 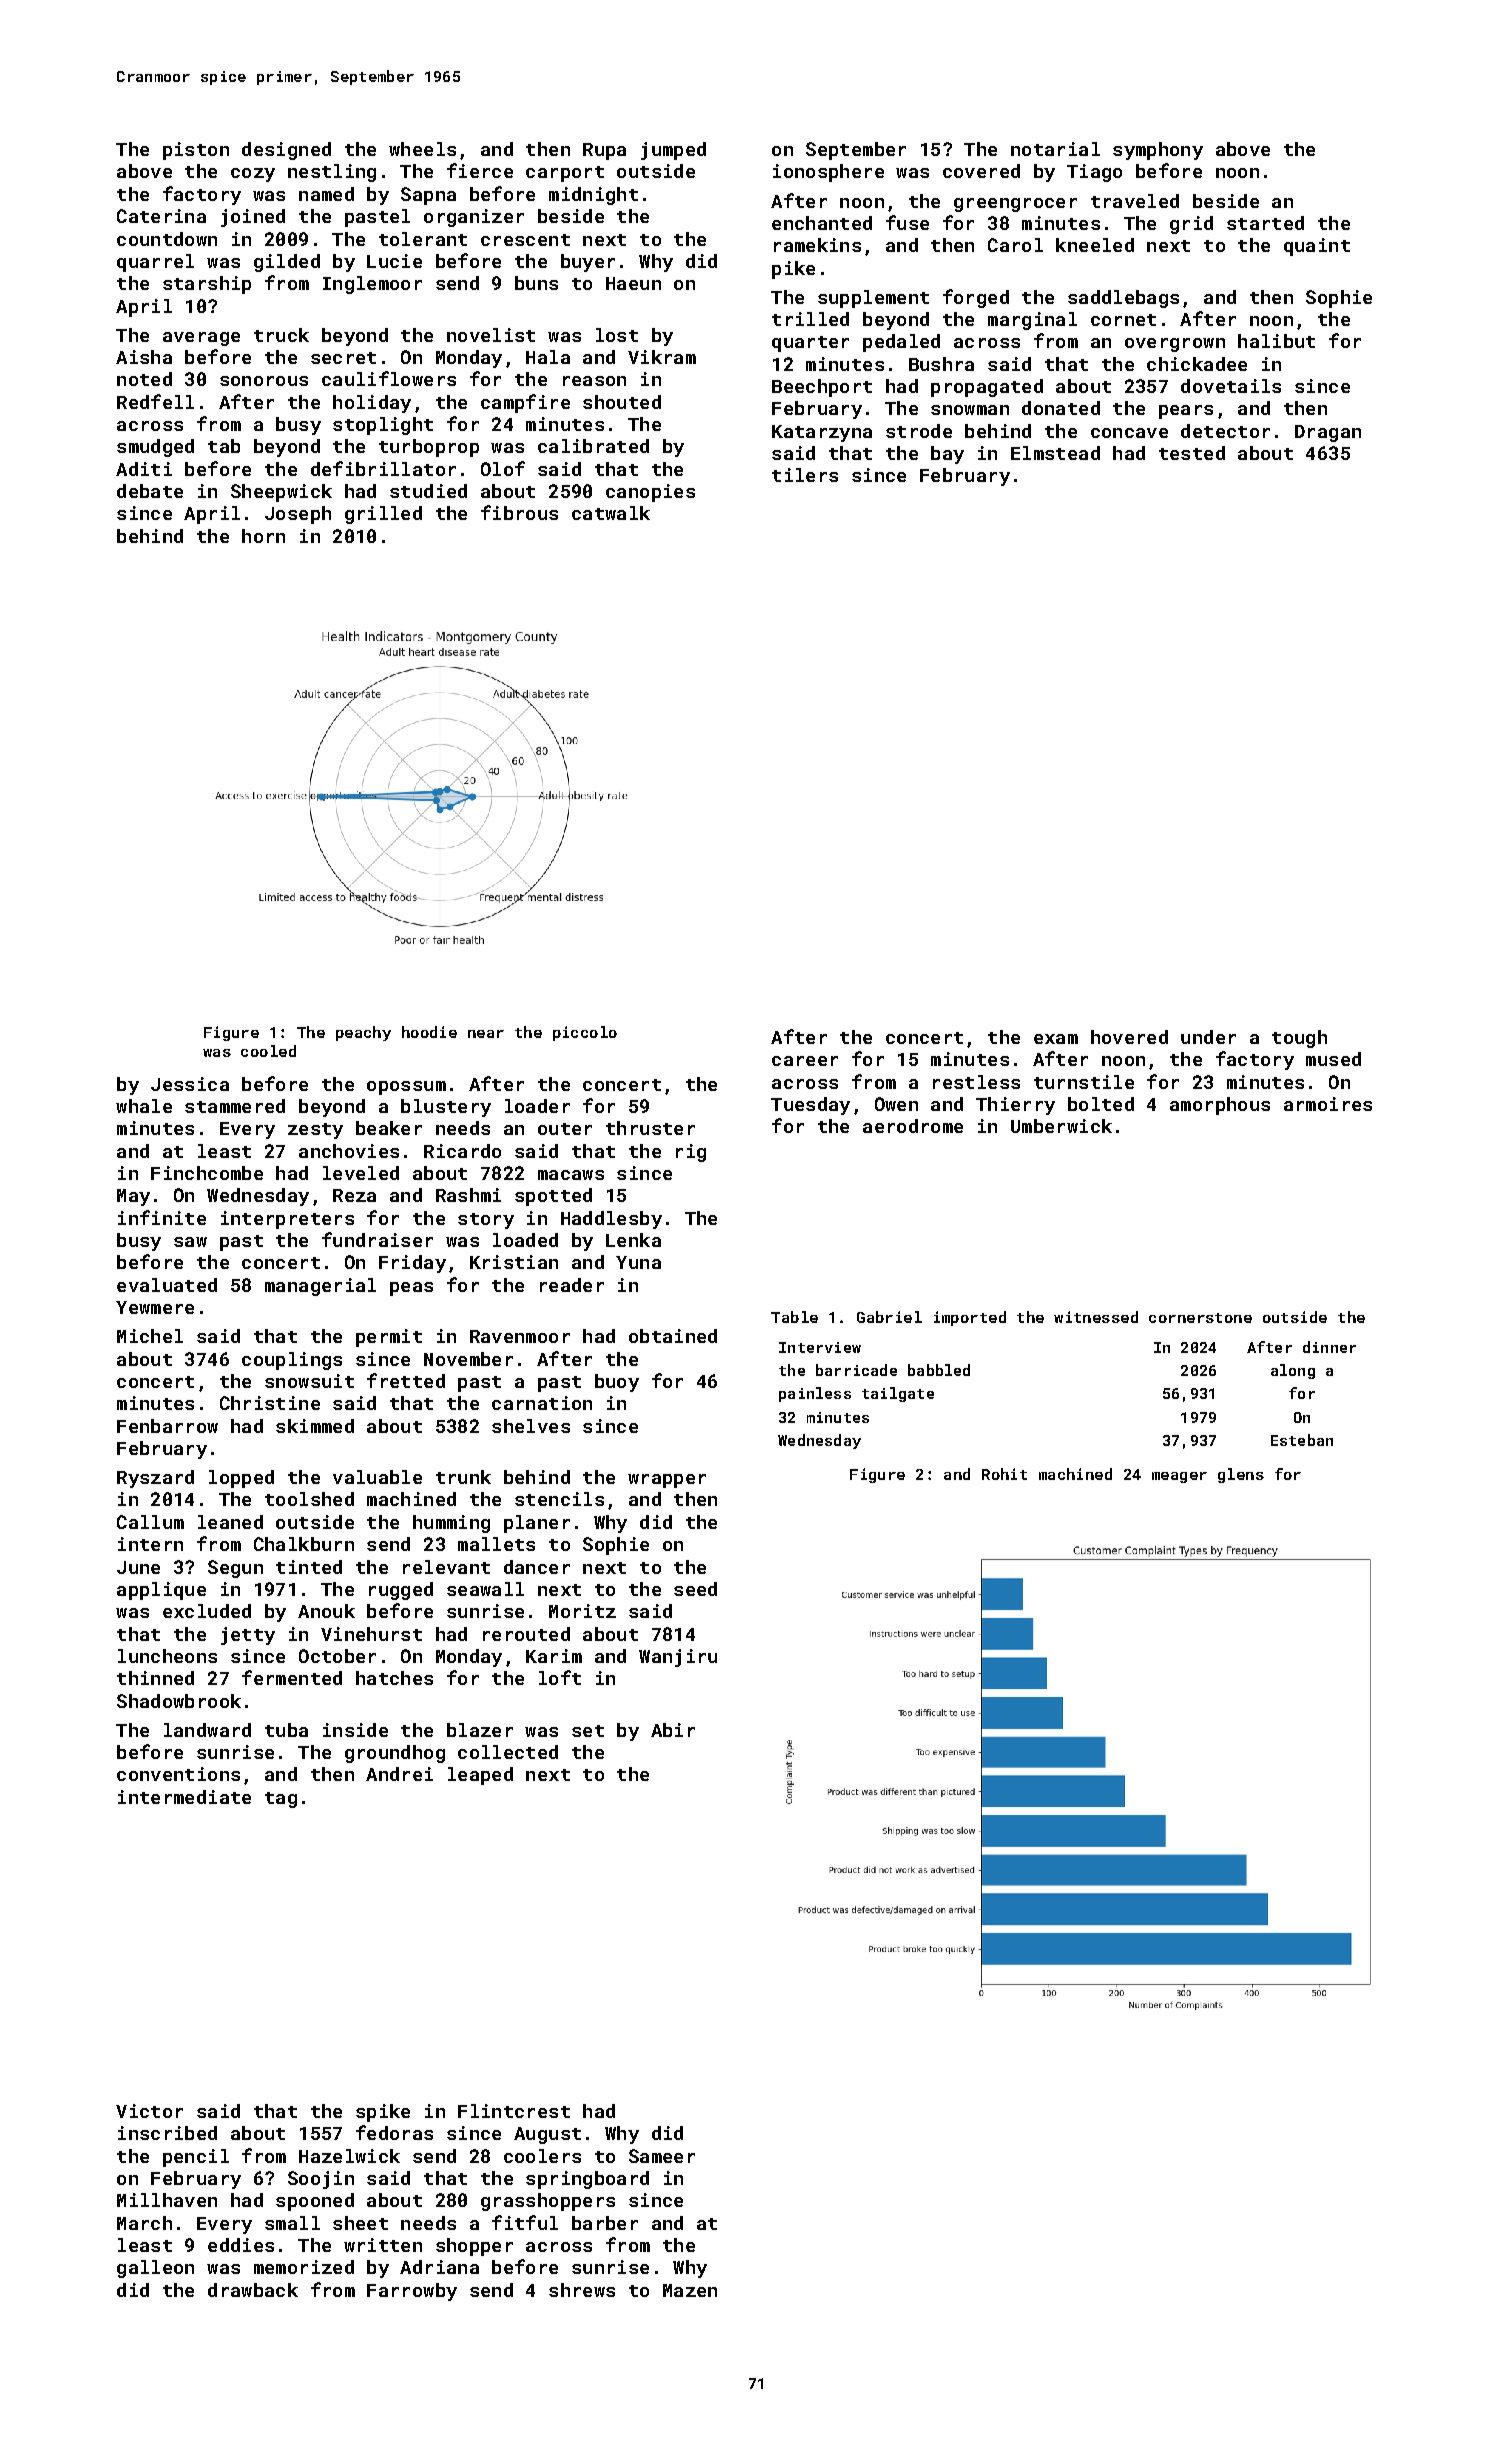 What do you see at coordinates (1328, 1104) in the page?
I see `armoires` at bounding box center [1328, 1104].
